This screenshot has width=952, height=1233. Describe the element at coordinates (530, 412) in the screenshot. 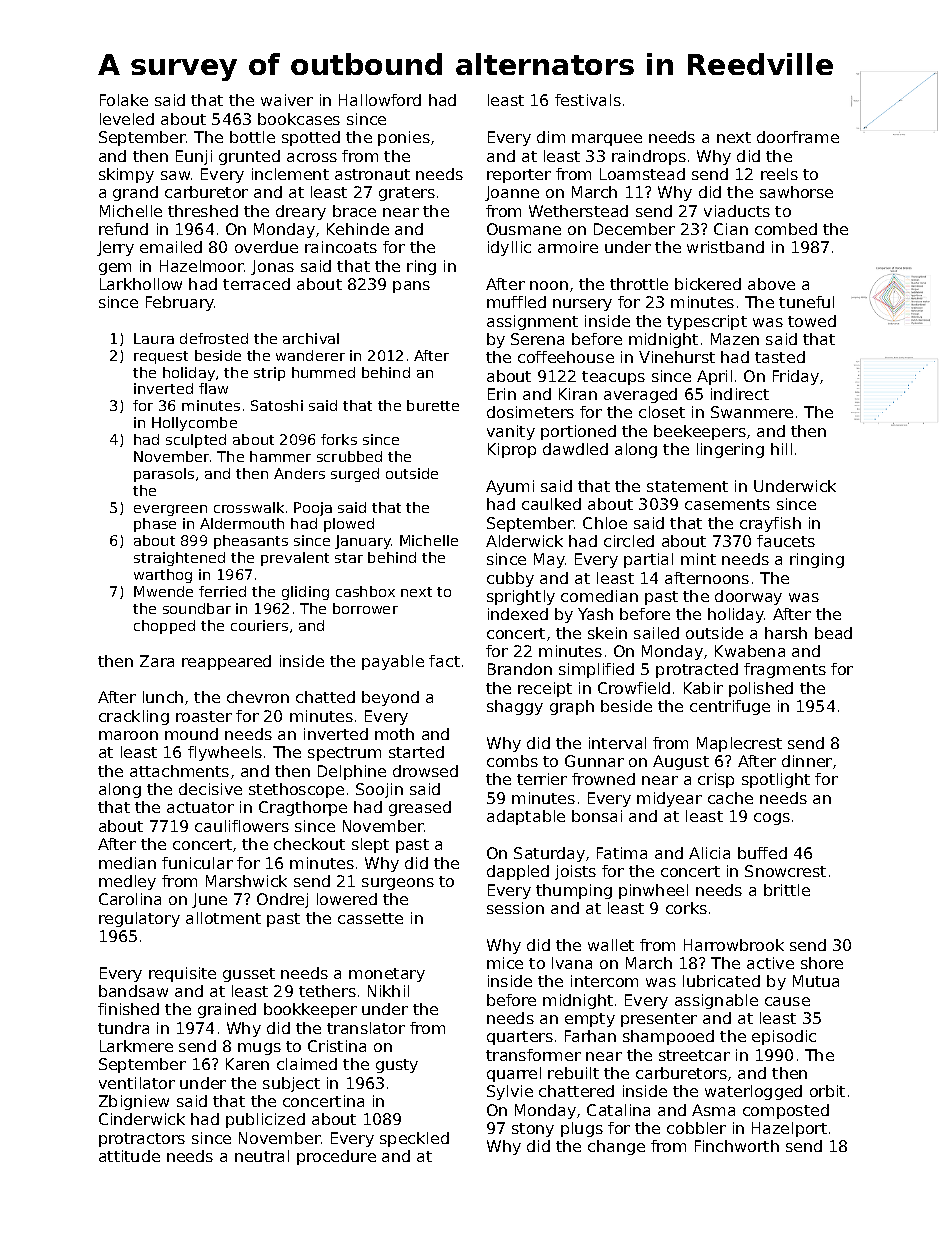

I see `dosimeters` at that location.
